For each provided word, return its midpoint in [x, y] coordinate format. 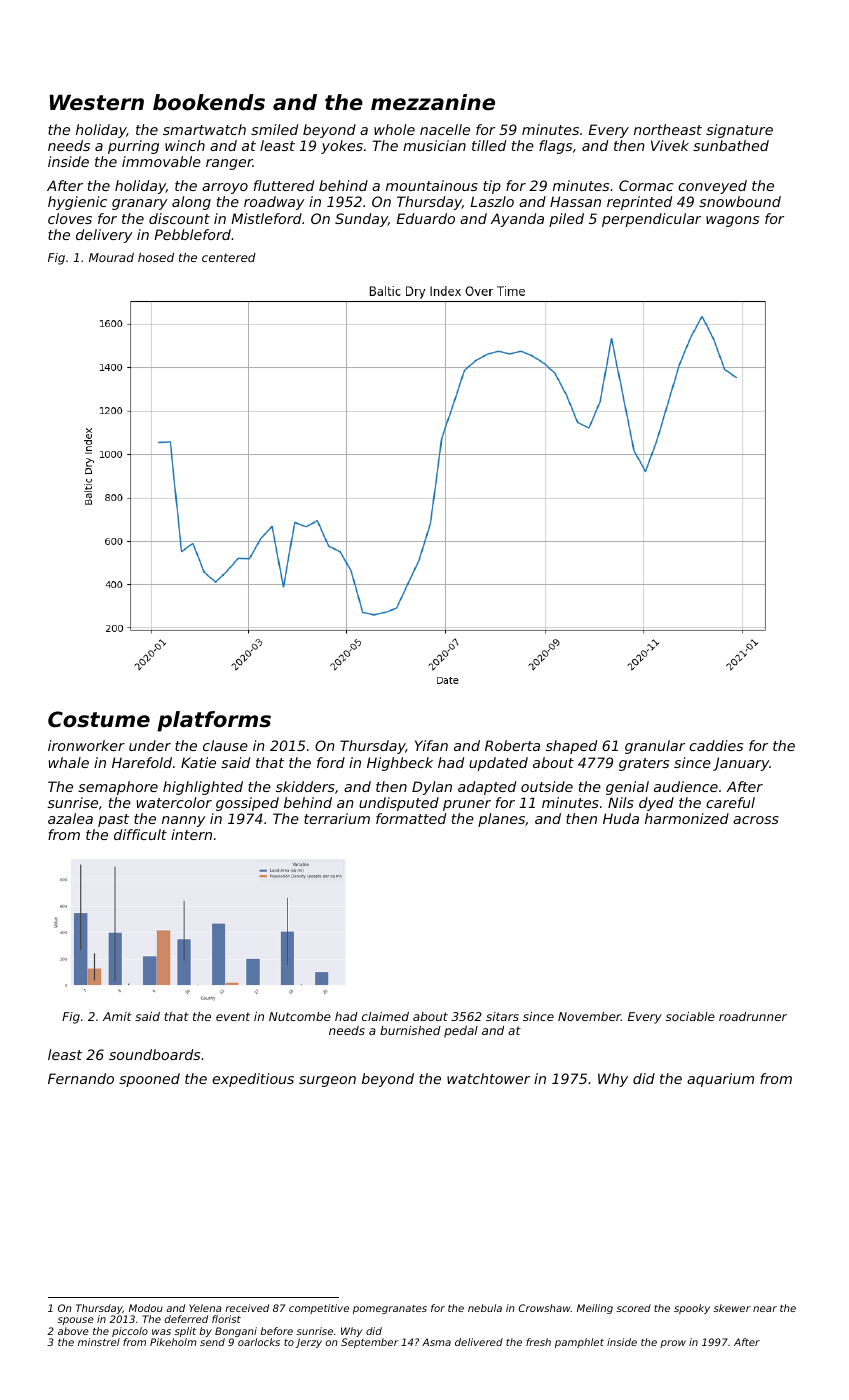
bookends [209, 102]
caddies [716, 745]
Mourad [111, 257]
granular [655, 747]
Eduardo [425, 218]
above [73, 1331]
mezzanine [433, 102]
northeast [668, 129]
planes [501, 820]
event [233, 1016]
